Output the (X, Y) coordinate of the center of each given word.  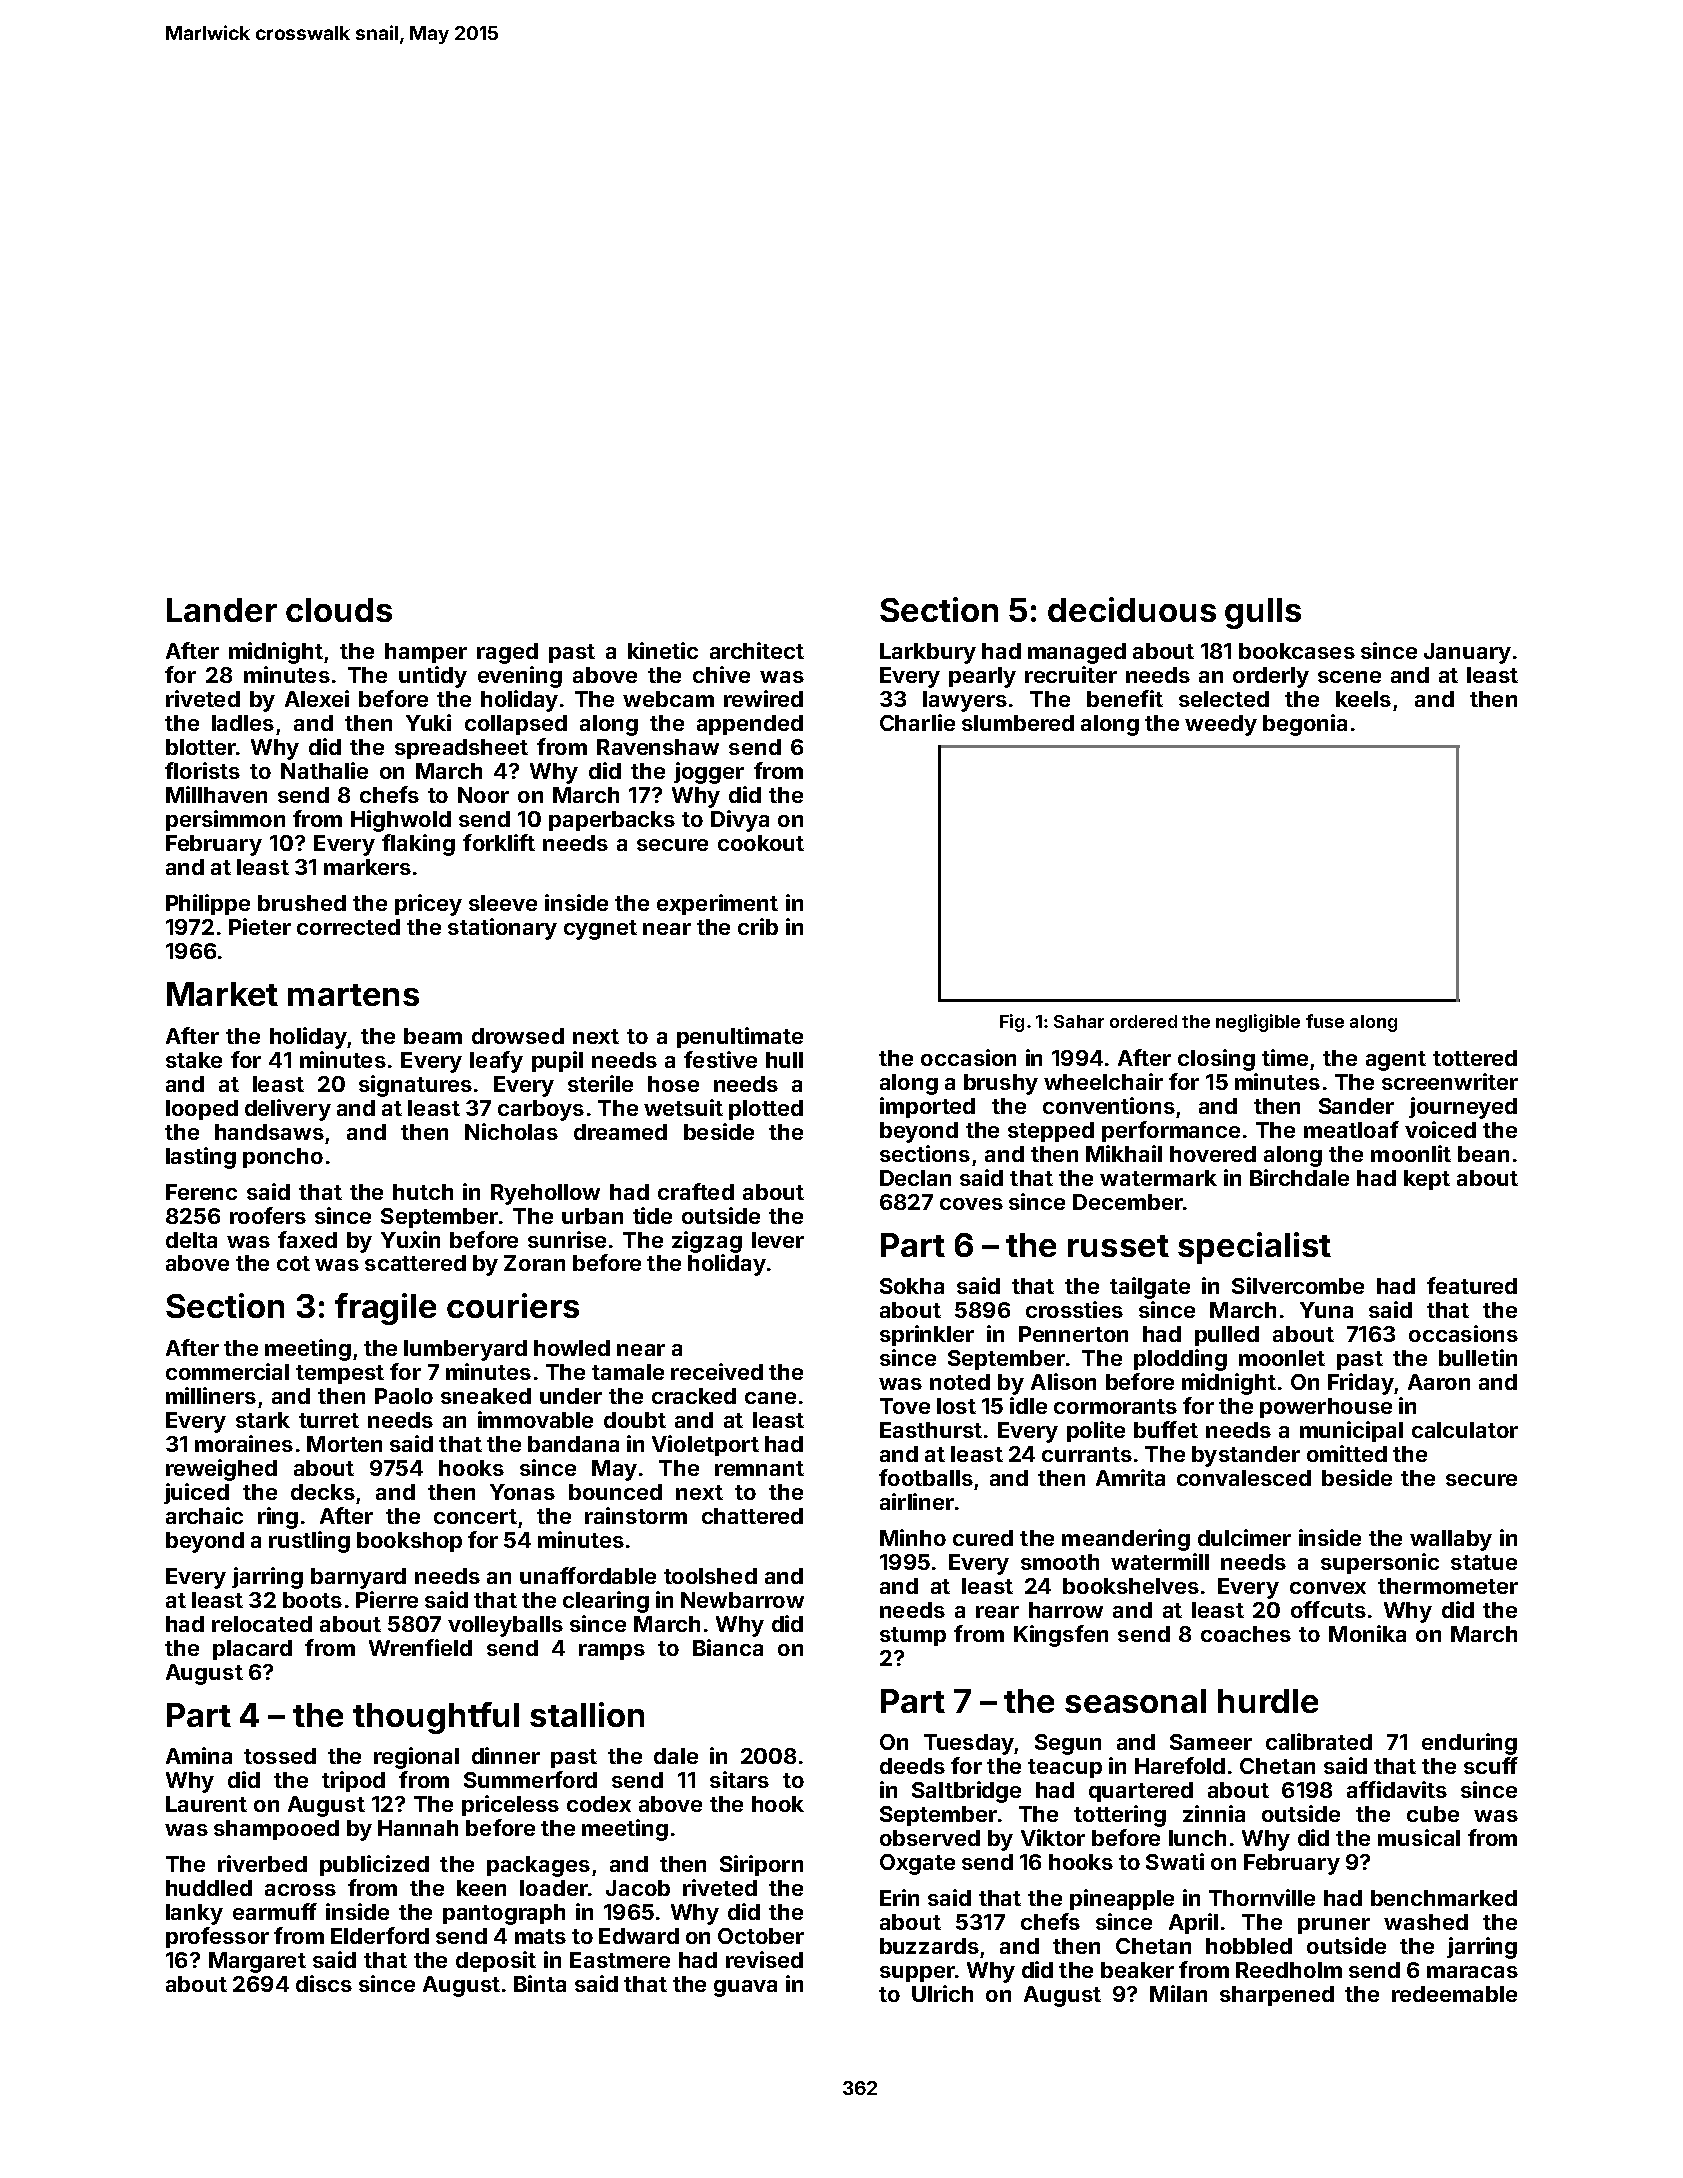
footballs (926, 1477)
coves (971, 1204)
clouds (339, 610)
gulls (1263, 613)
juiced (196, 1493)
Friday (1361, 1384)
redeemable (1454, 1994)
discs (324, 1983)
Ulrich (942, 1993)
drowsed (518, 1036)
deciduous (1132, 609)
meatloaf (1351, 1129)
